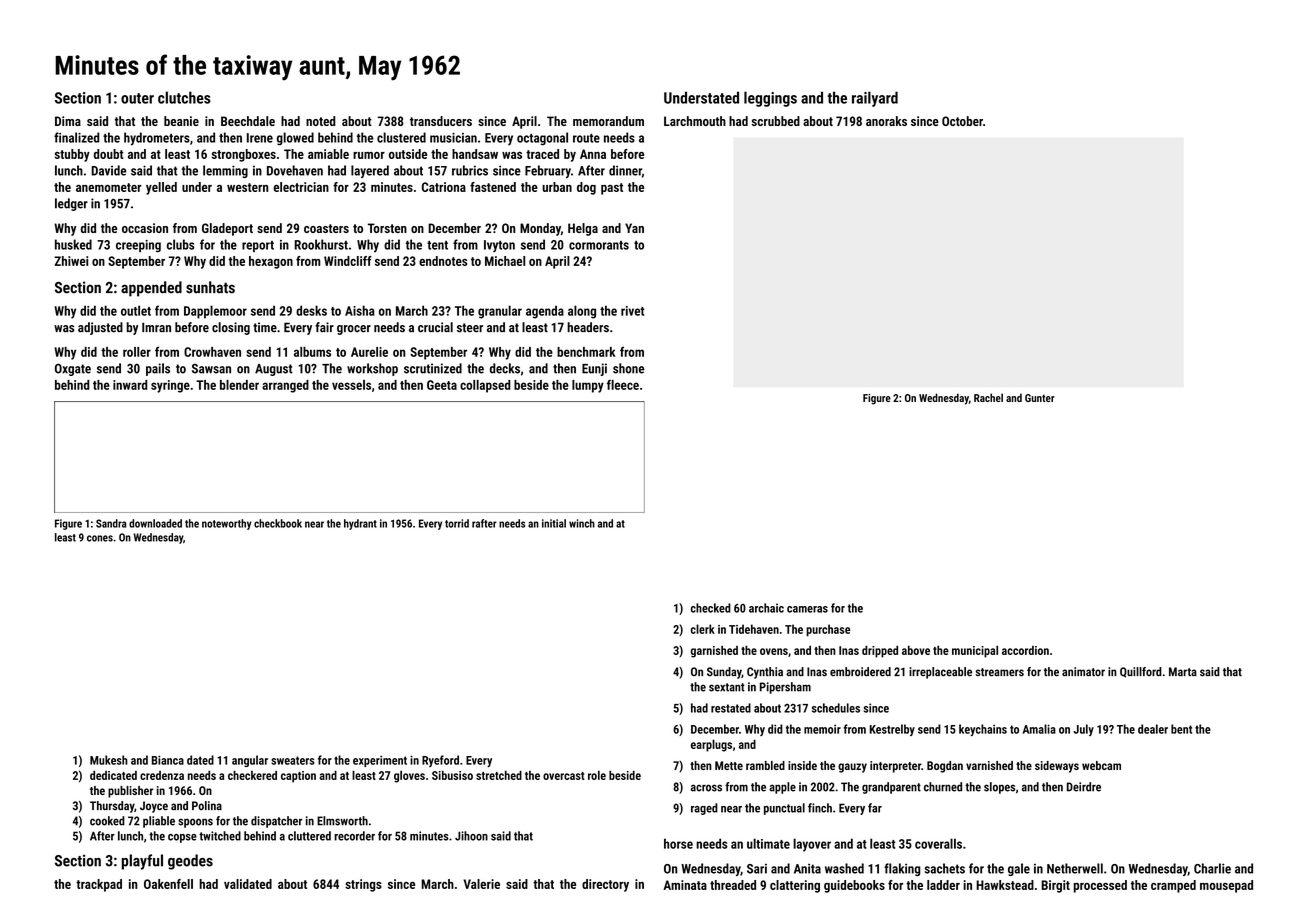  I want to click on railyard, so click(875, 99).
